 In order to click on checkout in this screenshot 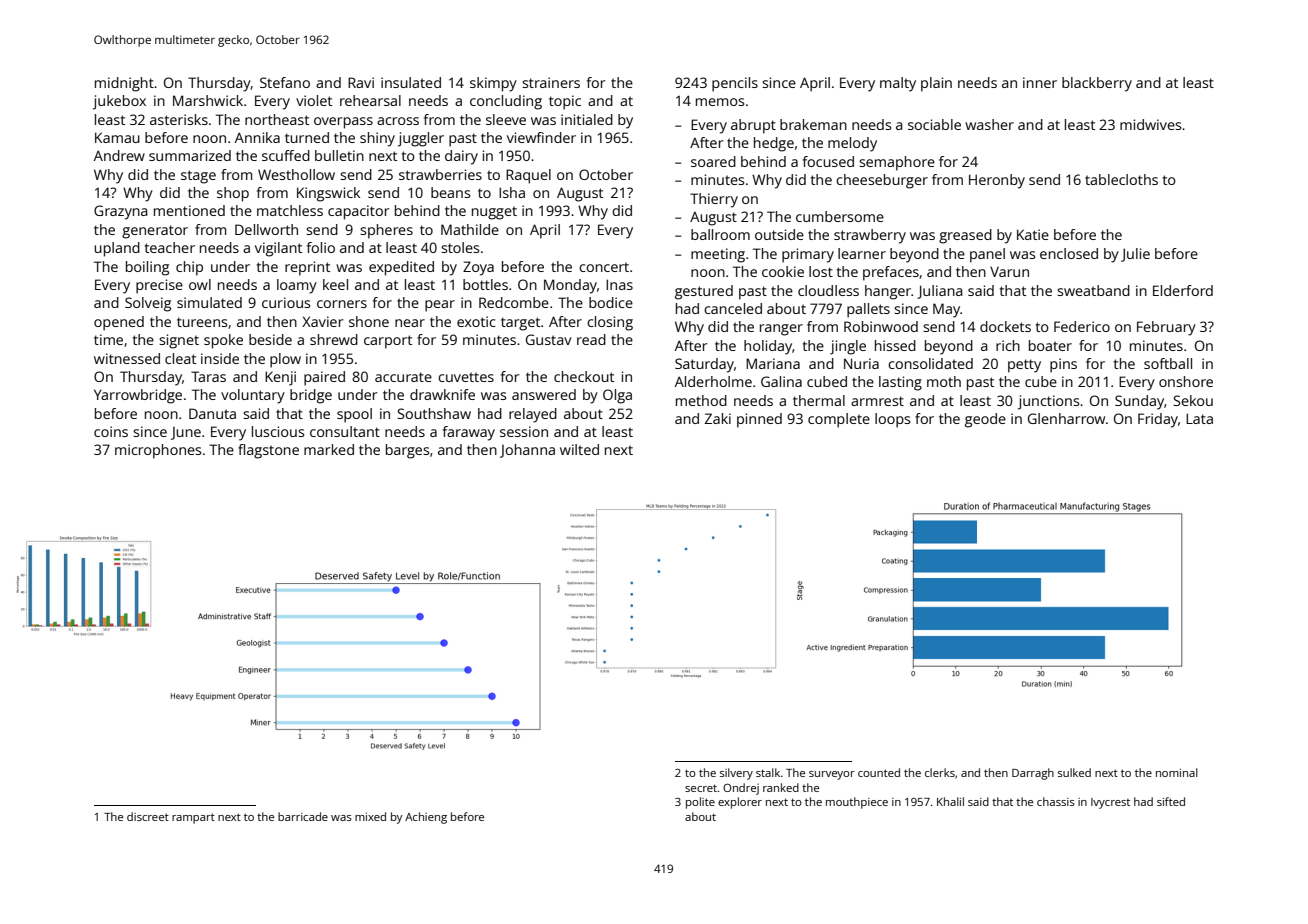, I will do `click(584, 376)`.
